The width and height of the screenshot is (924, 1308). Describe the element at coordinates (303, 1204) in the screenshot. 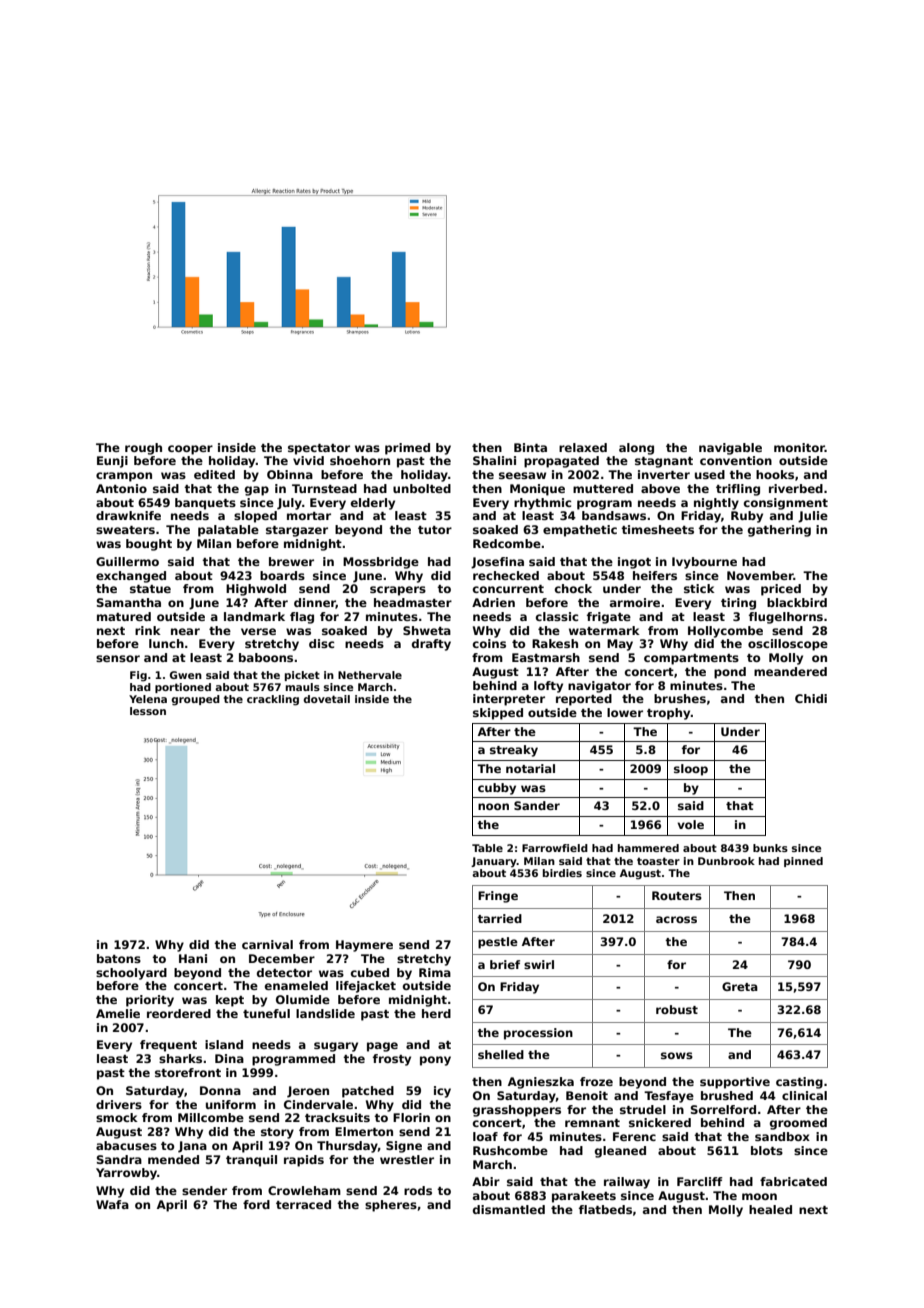

I see `terraced` at that location.
